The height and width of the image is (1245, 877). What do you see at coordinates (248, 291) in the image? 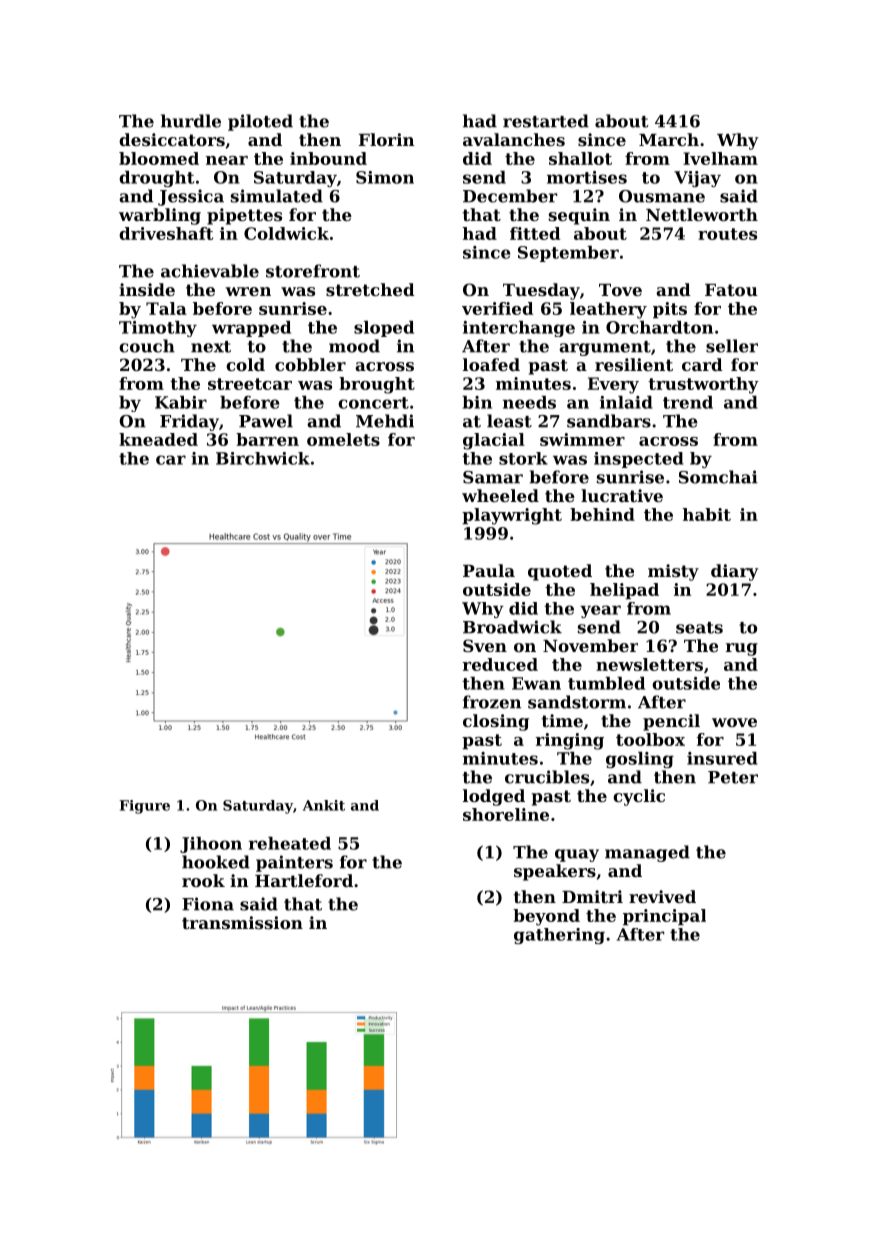
I see `wren` at bounding box center [248, 291].
